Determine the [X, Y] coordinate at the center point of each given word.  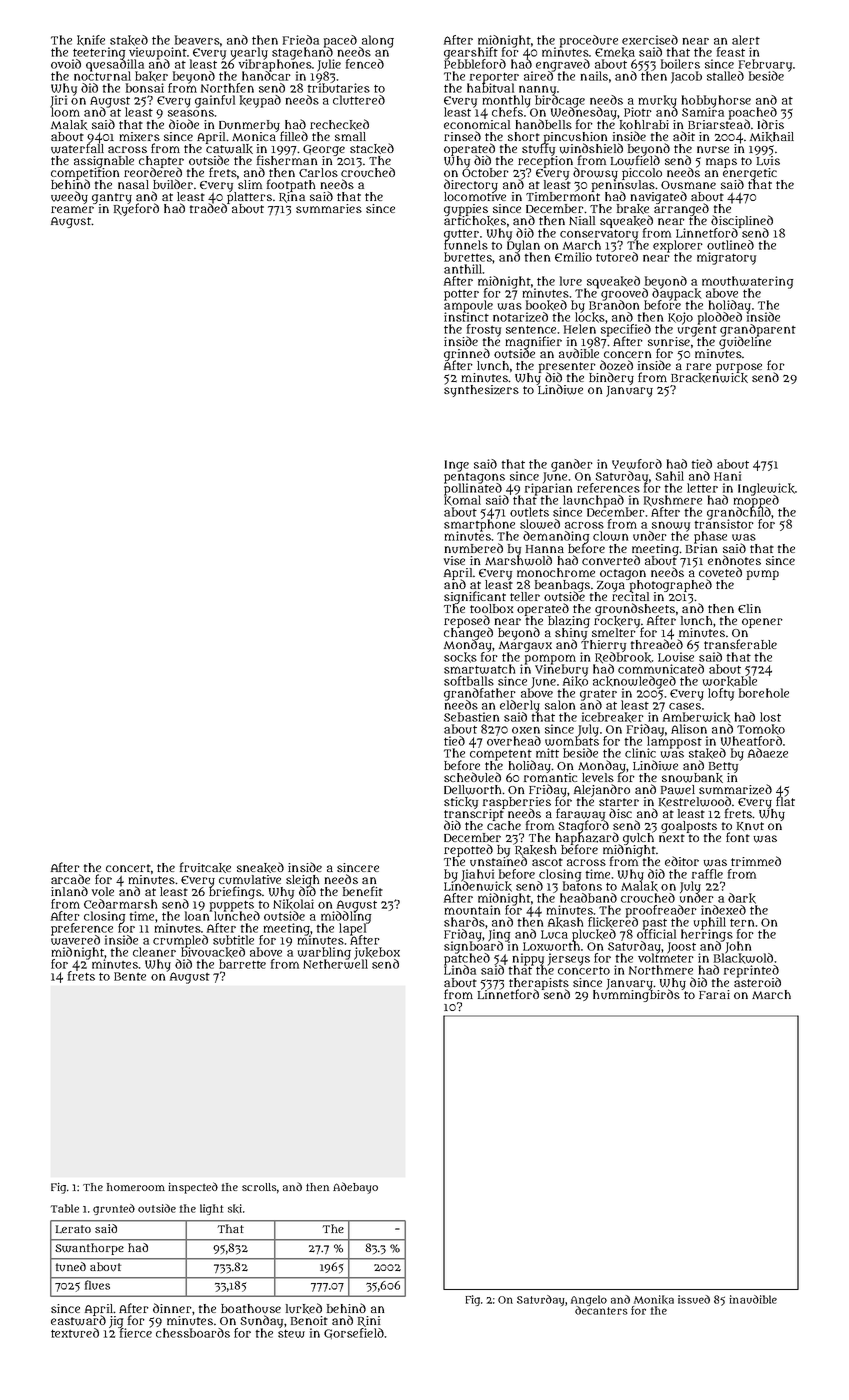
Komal [462, 500]
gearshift [471, 53]
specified [626, 330]
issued [694, 1299]
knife [91, 40]
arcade [70, 879]
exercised [650, 40]
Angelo [589, 1300]
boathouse [251, 1309]
